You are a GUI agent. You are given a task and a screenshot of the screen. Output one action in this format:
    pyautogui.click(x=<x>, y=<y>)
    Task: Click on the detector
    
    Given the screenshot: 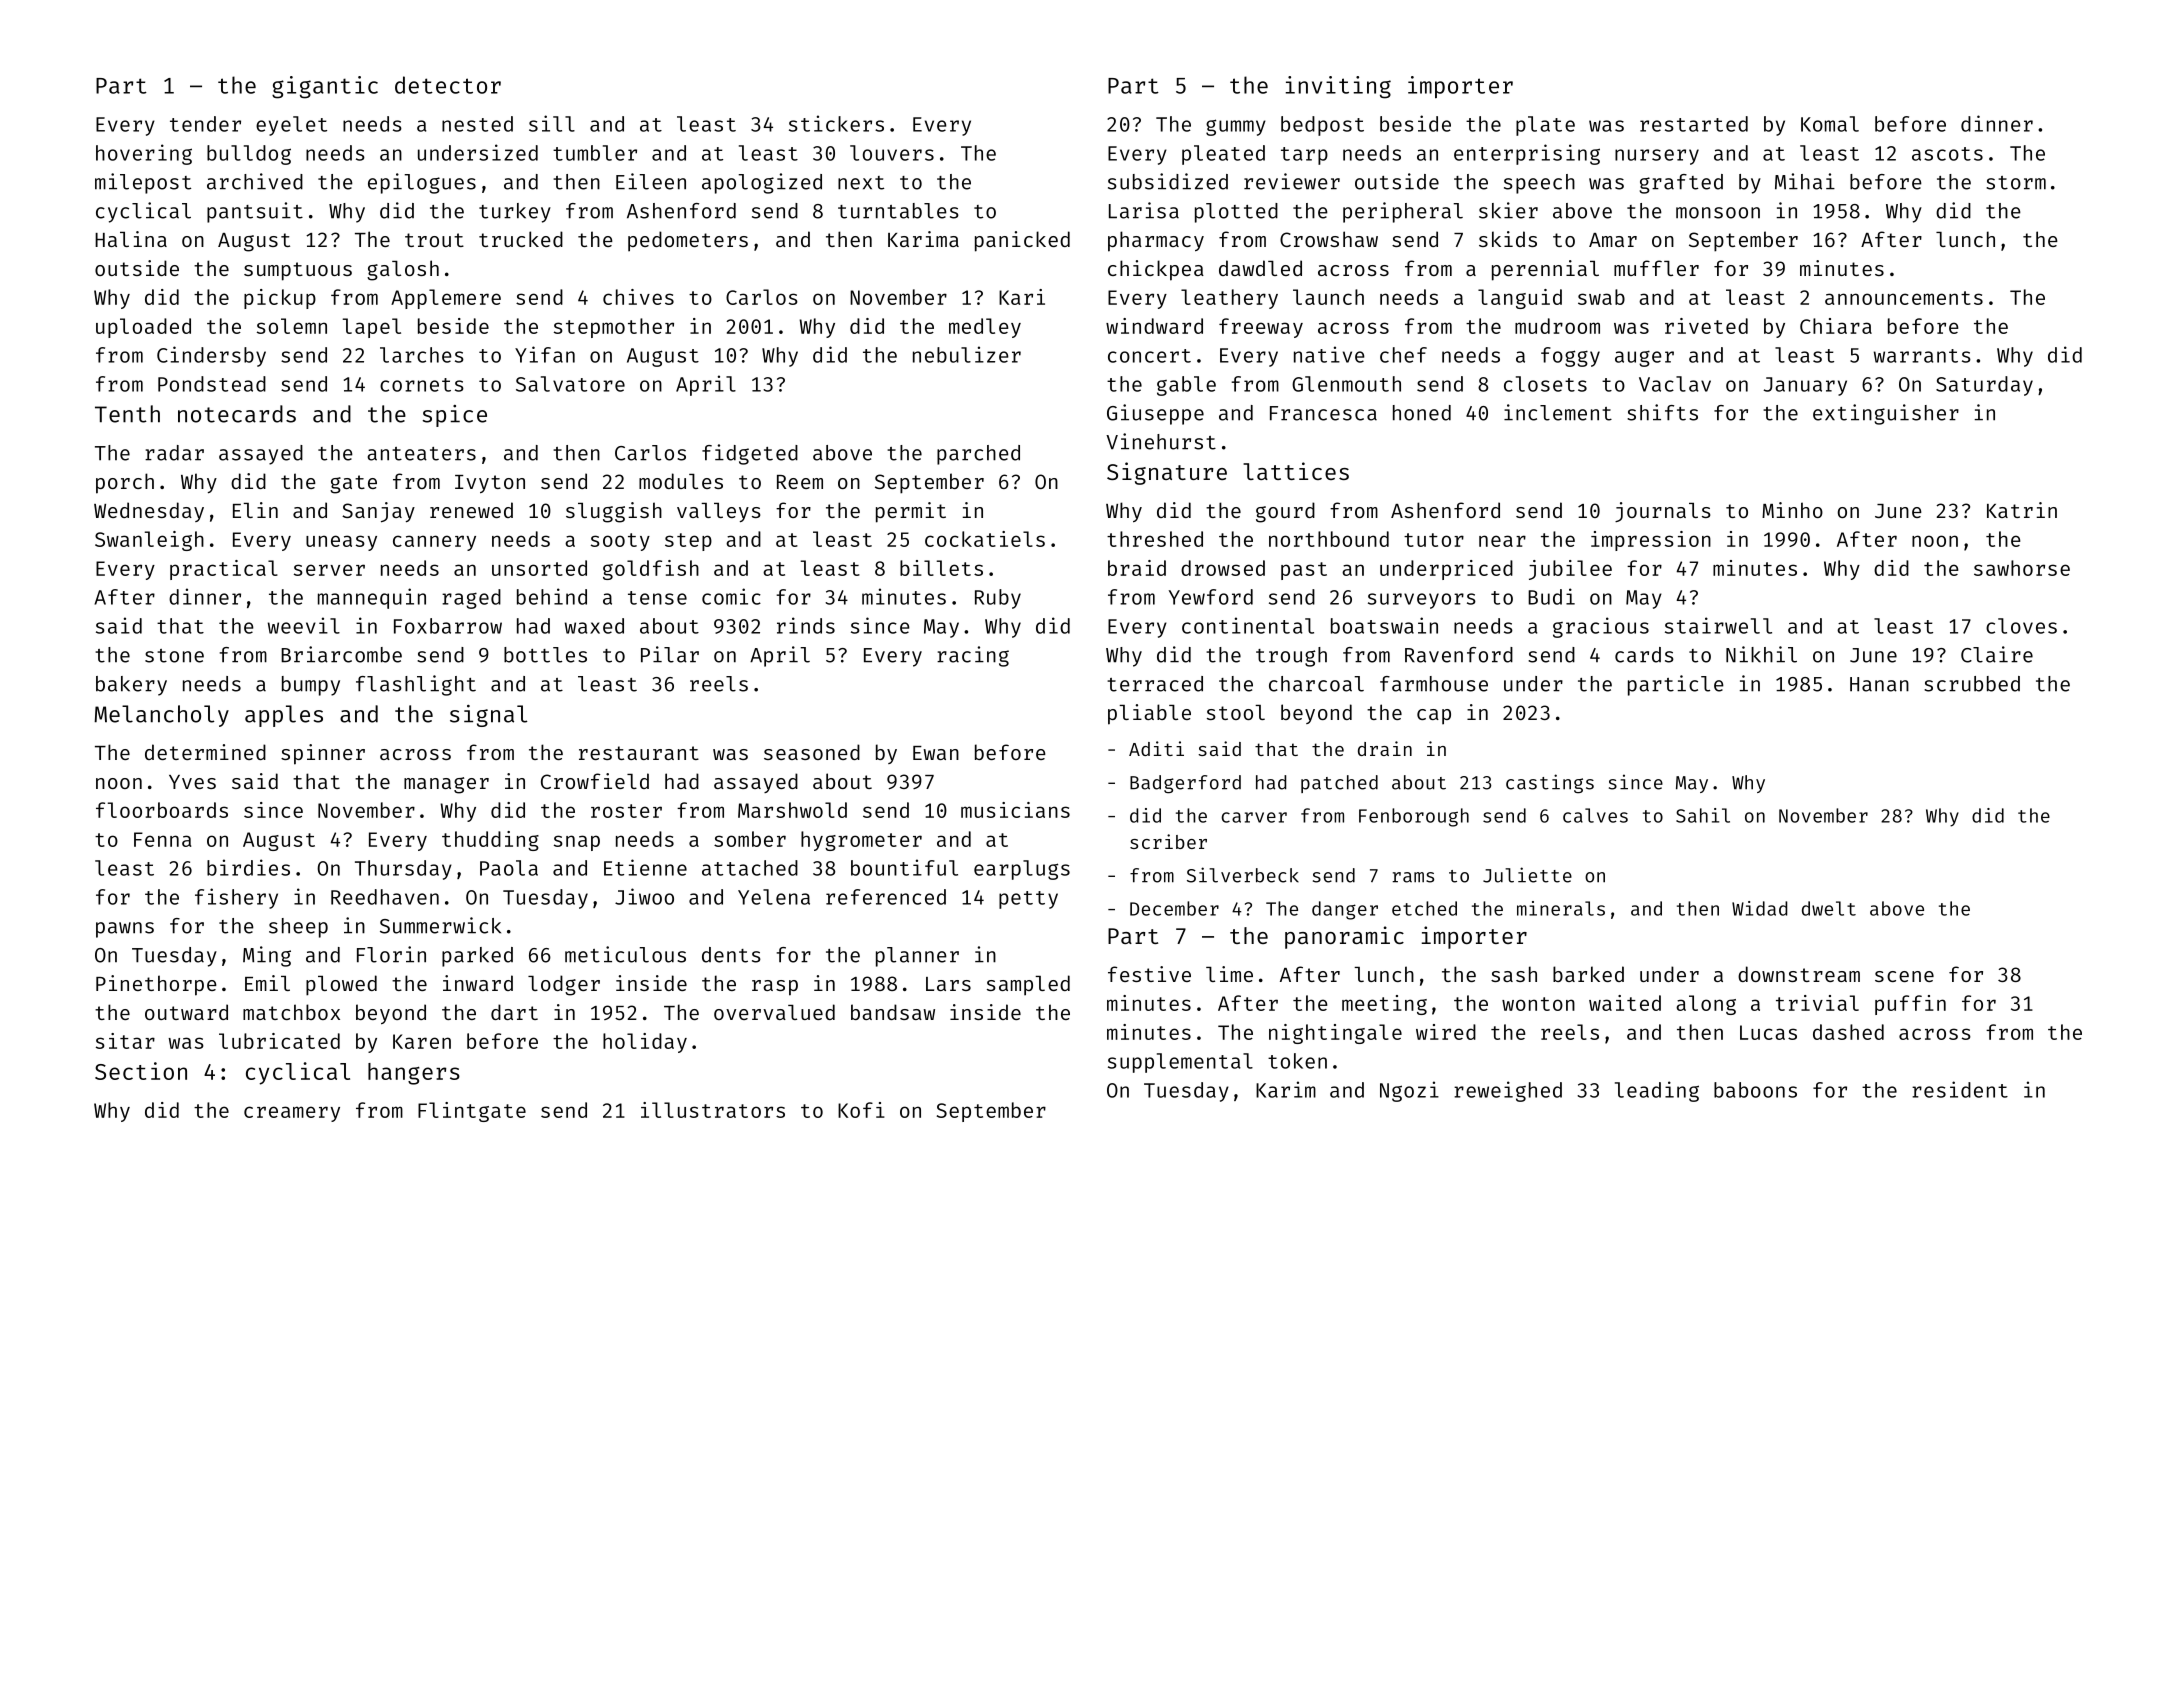 What is the action you would take?
    pyautogui.click(x=448, y=85)
